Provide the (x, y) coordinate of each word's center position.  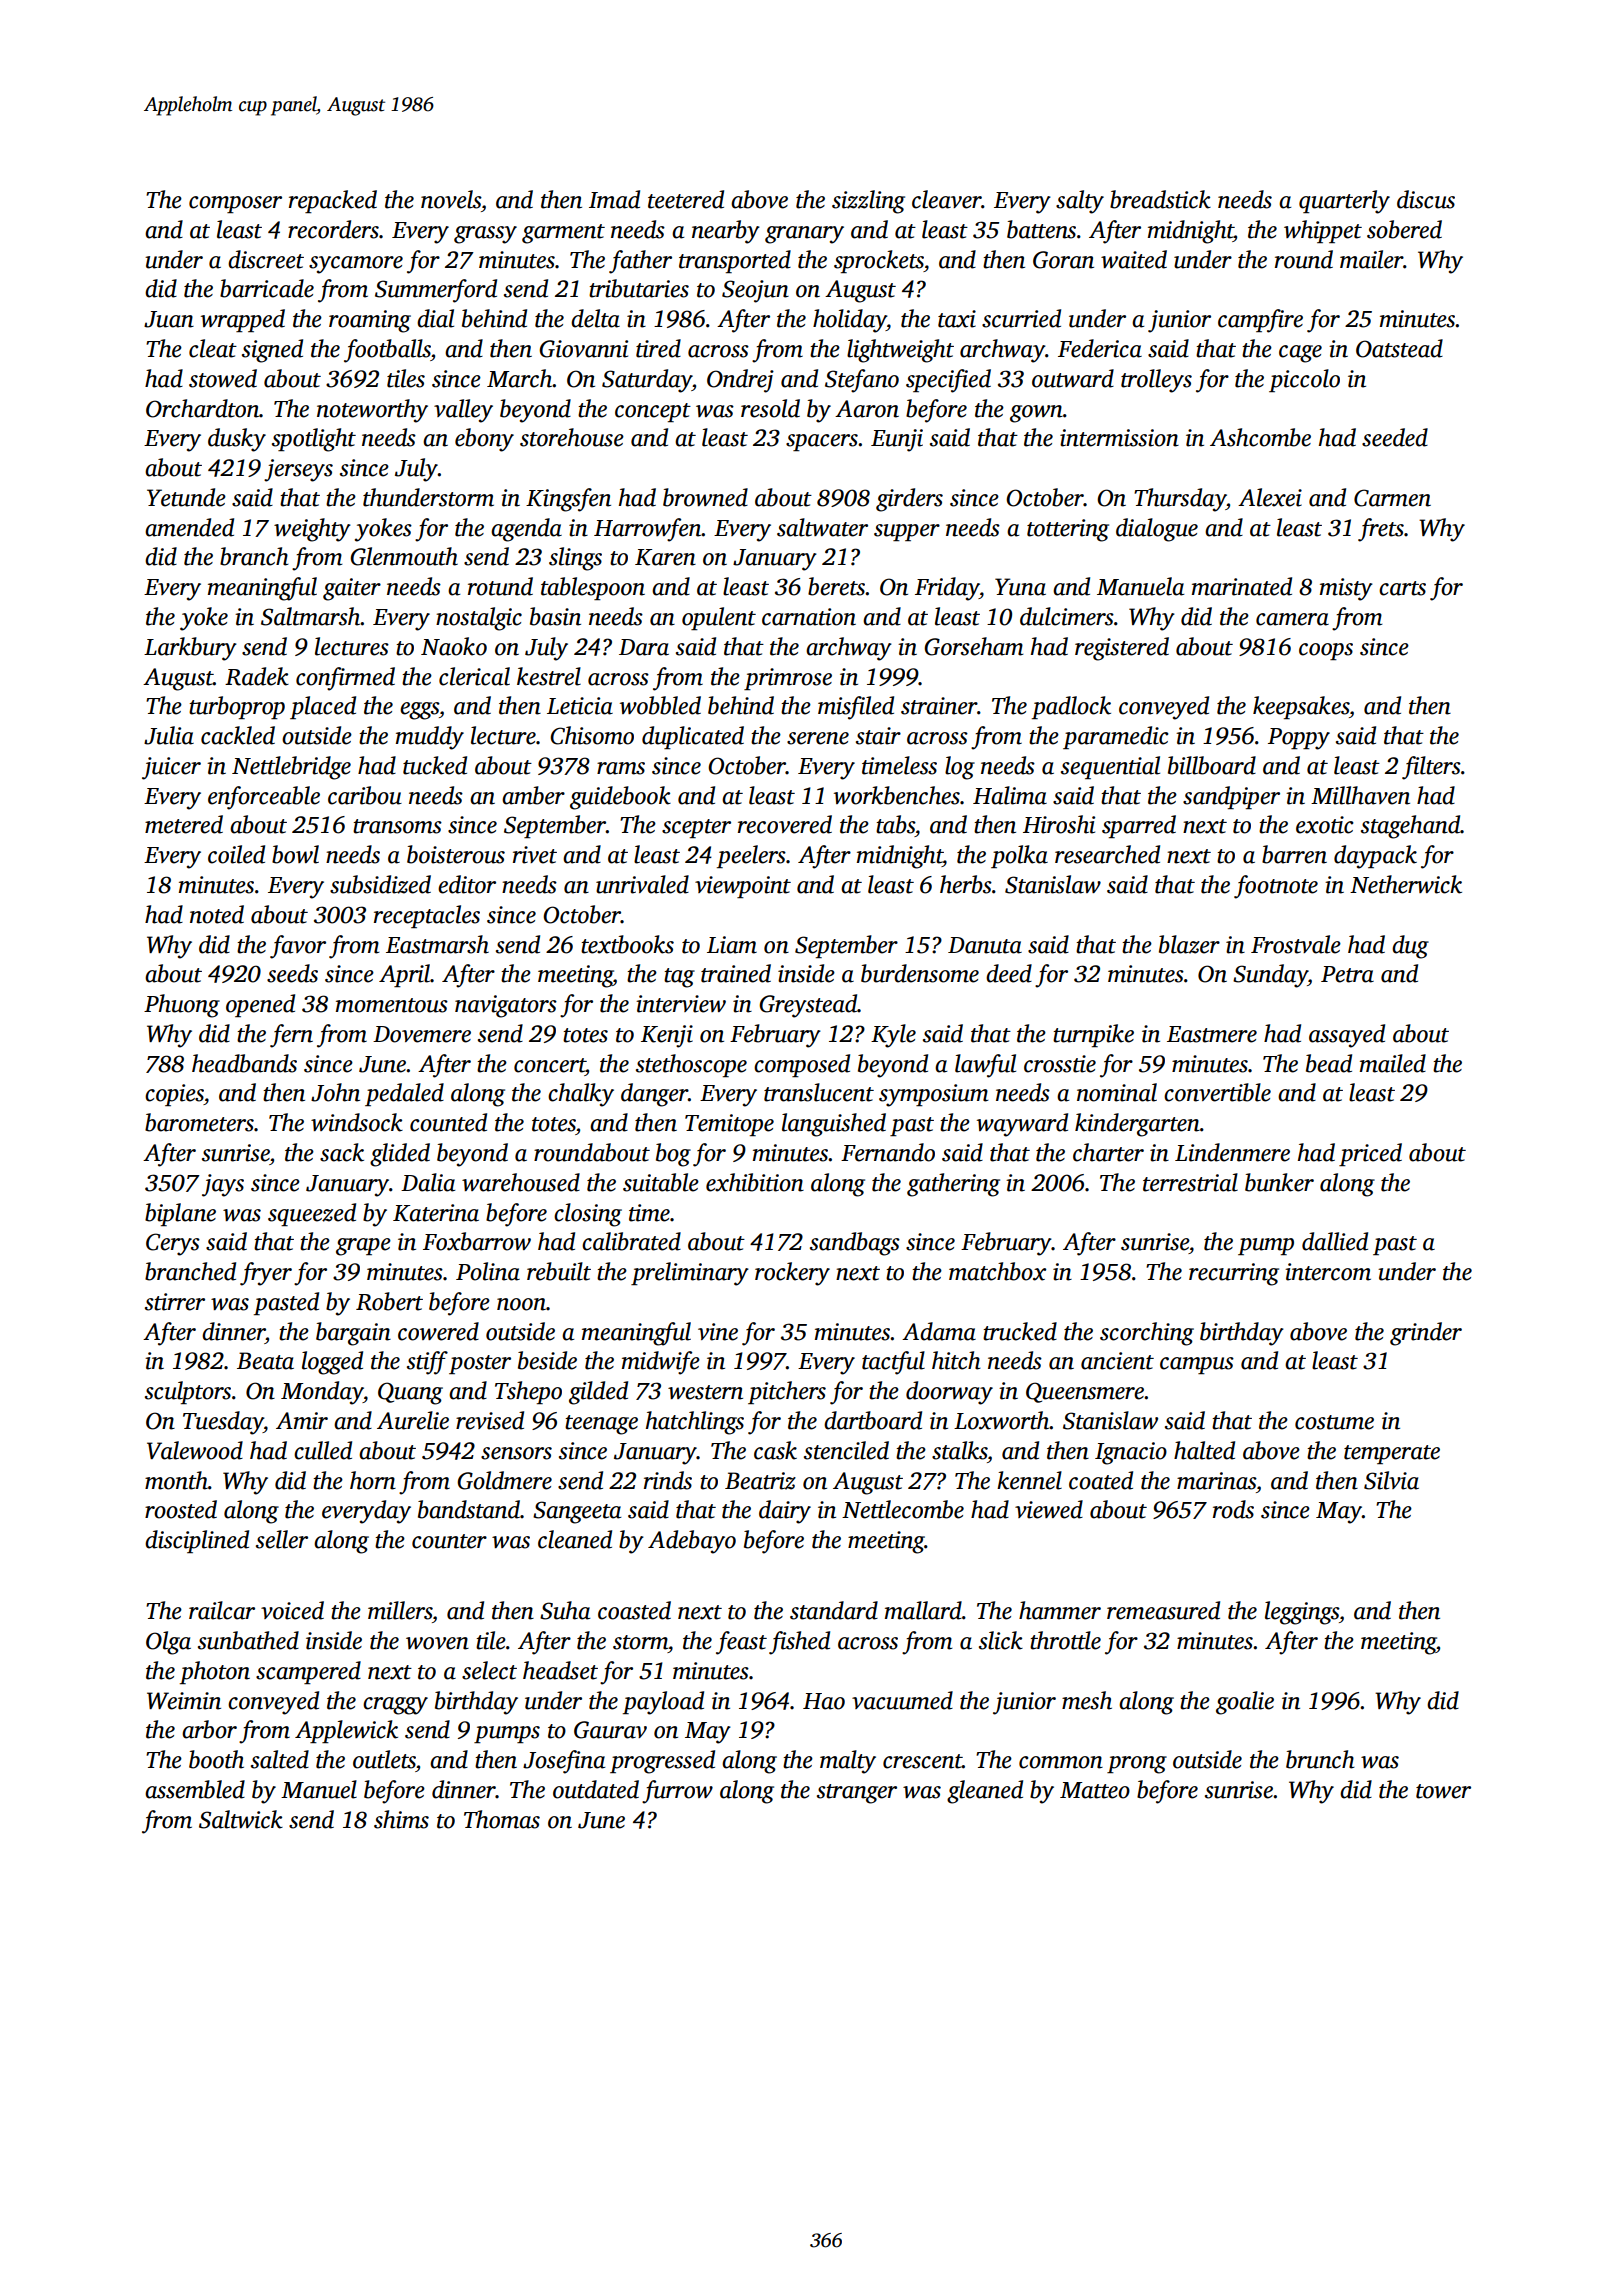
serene (818, 738)
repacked (333, 201)
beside (547, 1360)
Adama (939, 1331)
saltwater (822, 527)
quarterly (1344, 202)
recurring (1234, 1274)
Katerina (436, 1213)
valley (463, 411)
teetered (686, 199)
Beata (265, 1361)
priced (1370, 1154)
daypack (1375, 857)
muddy (430, 738)
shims (401, 1819)
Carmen (1392, 498)
